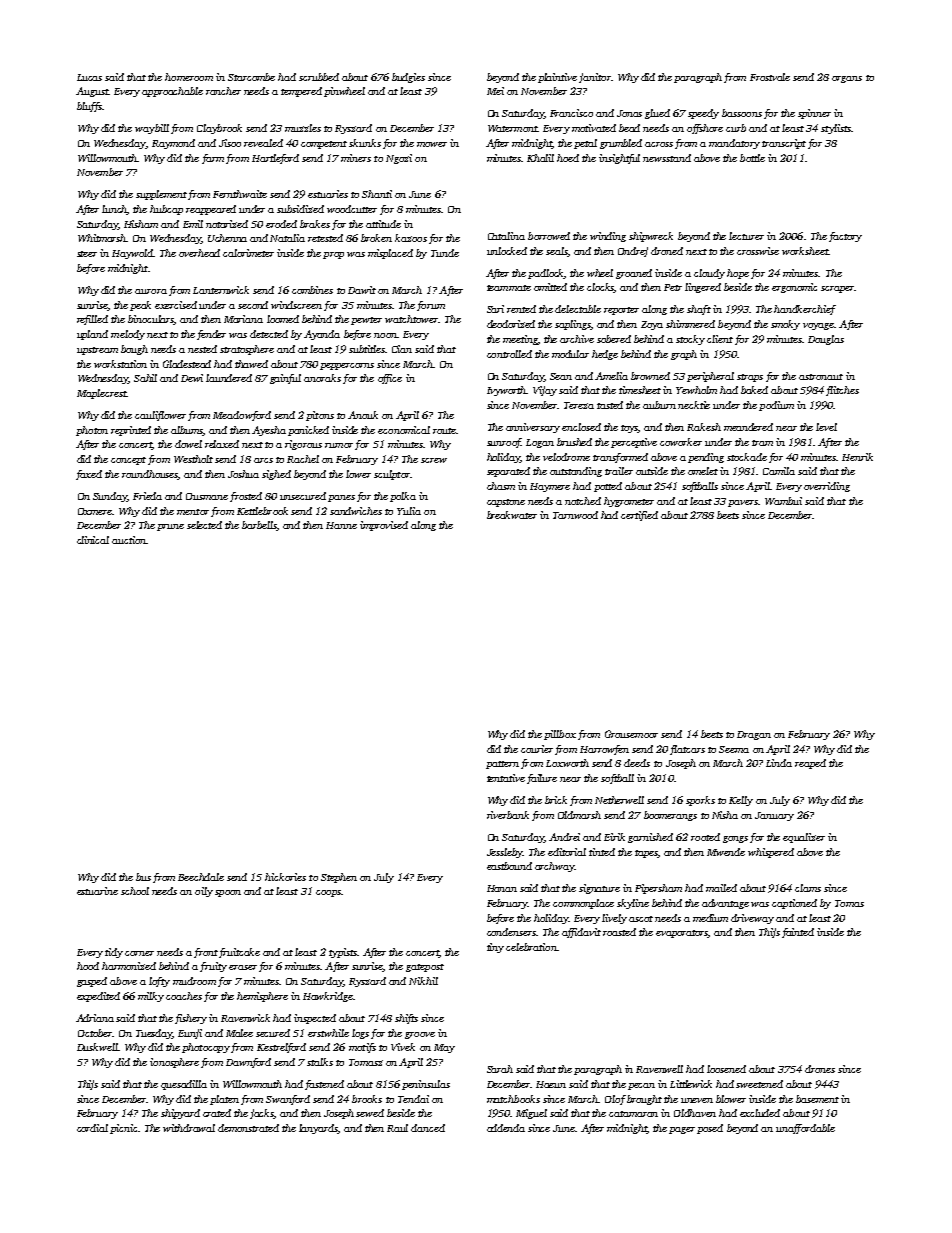  I want to click on Yulia, so click(409, 511).
